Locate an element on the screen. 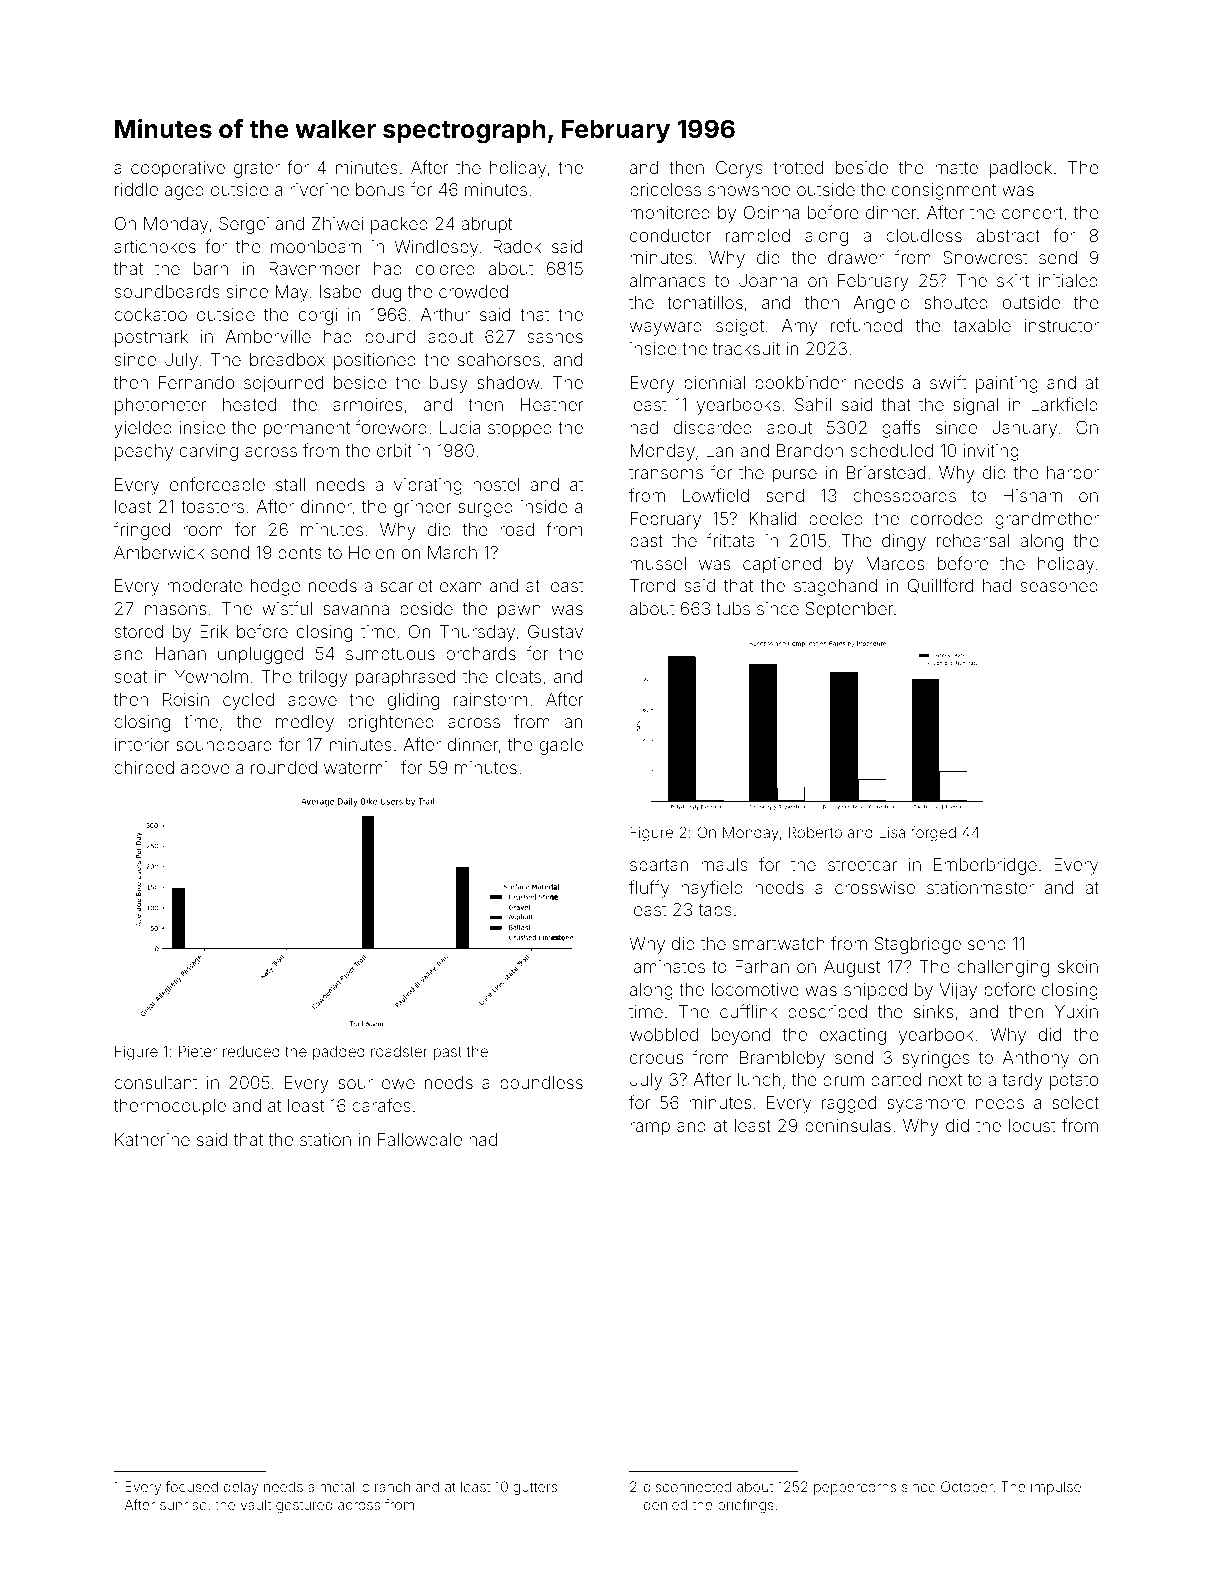 This screenshot has width=1213, height=1569. skein is located at coordinates (1078, 966).
